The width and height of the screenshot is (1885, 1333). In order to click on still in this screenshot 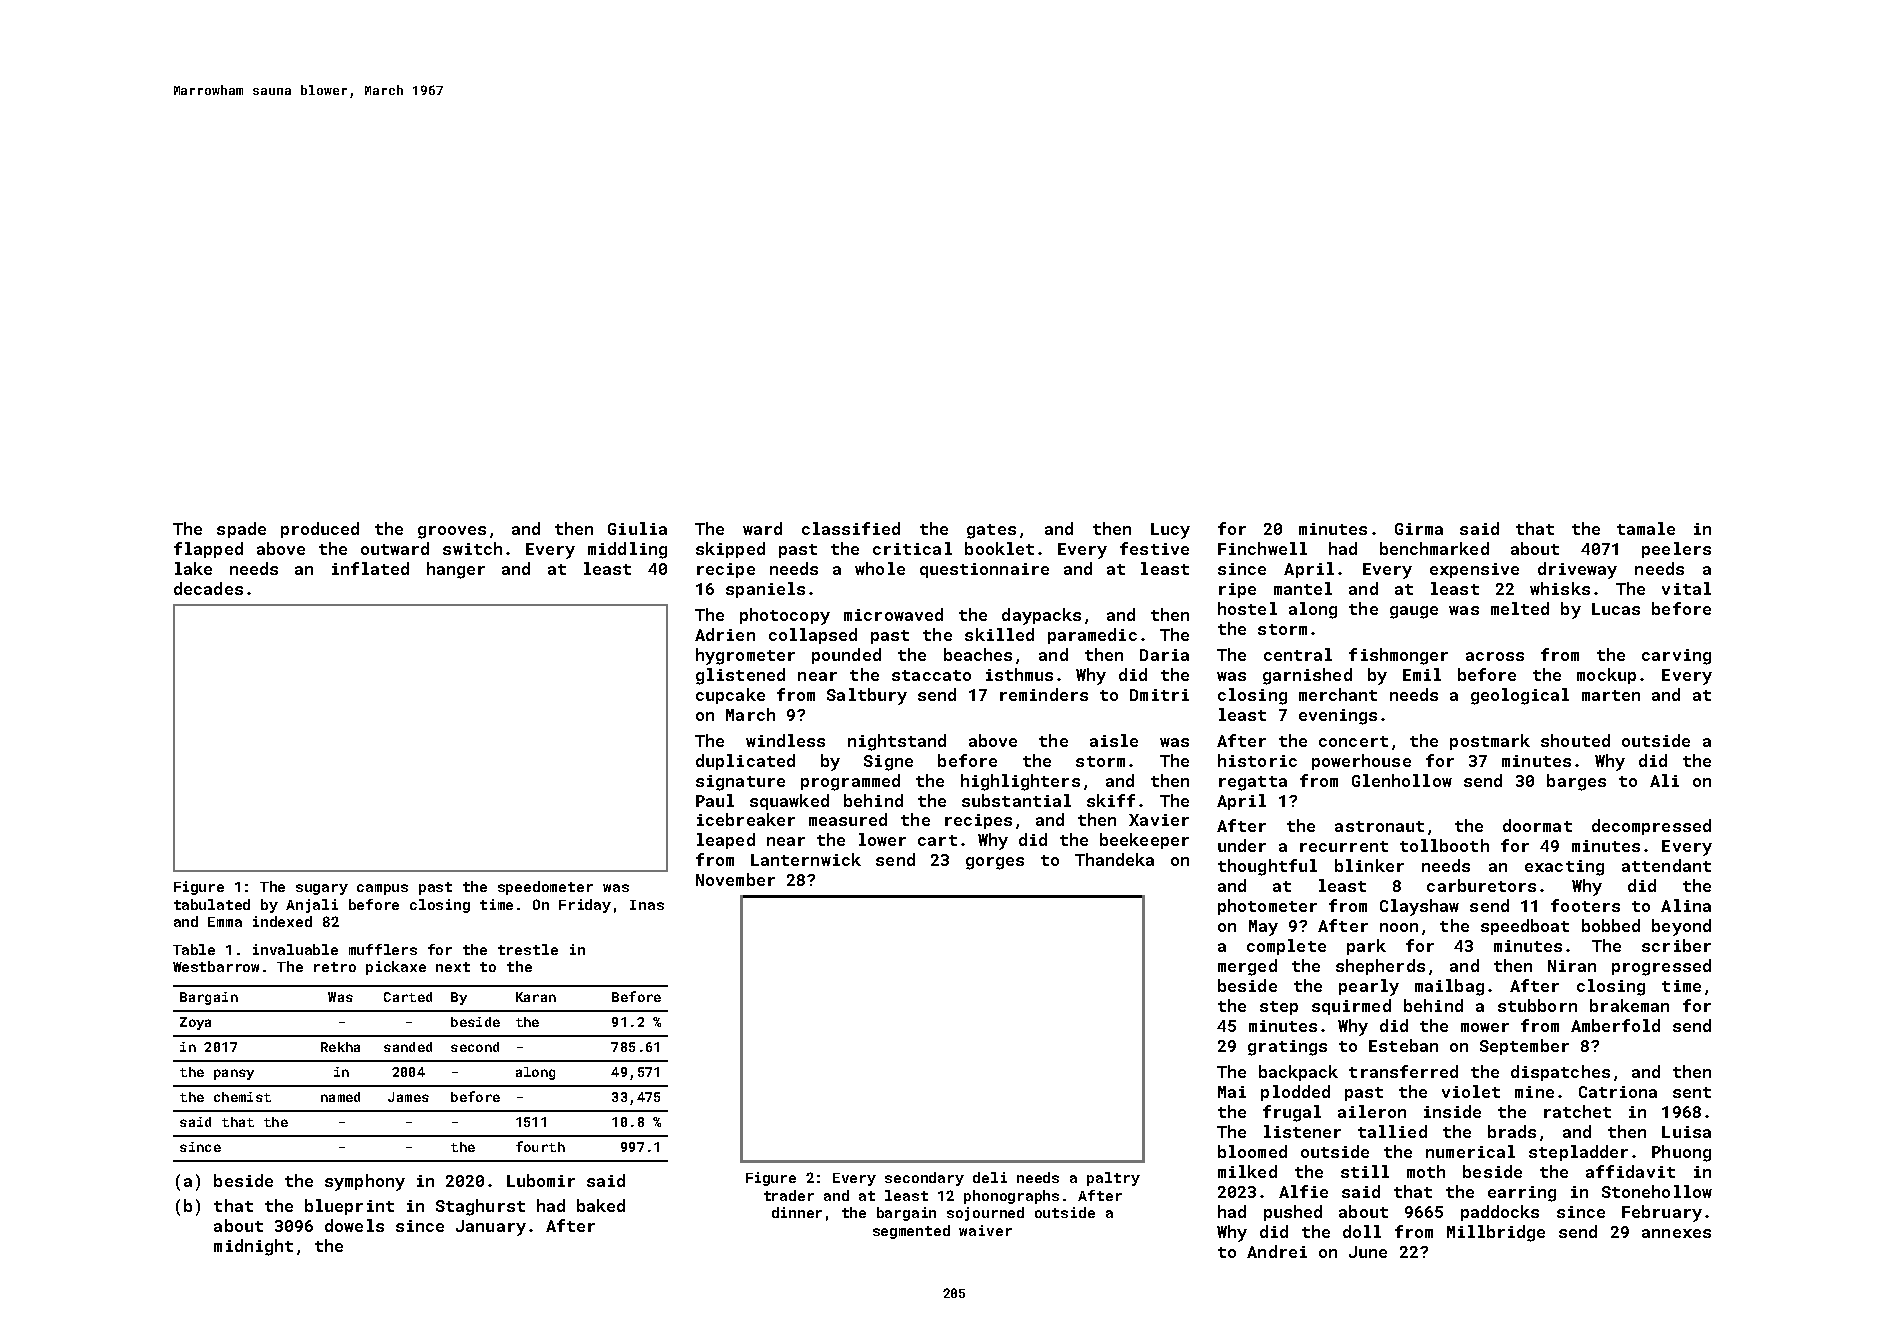, I will do `click(1365, 1171)`.
